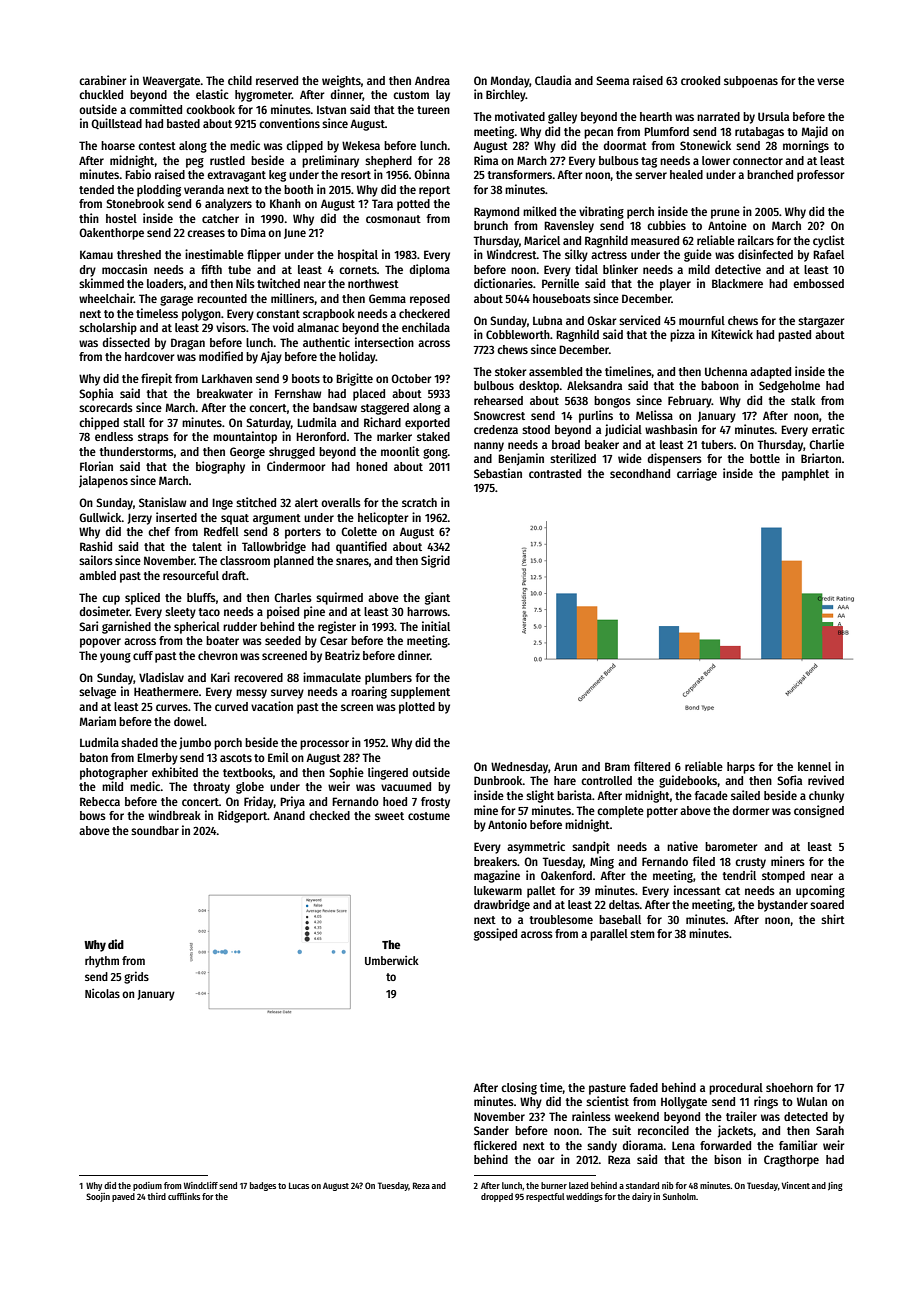  I want to click on quantified, so click(361, 547).
